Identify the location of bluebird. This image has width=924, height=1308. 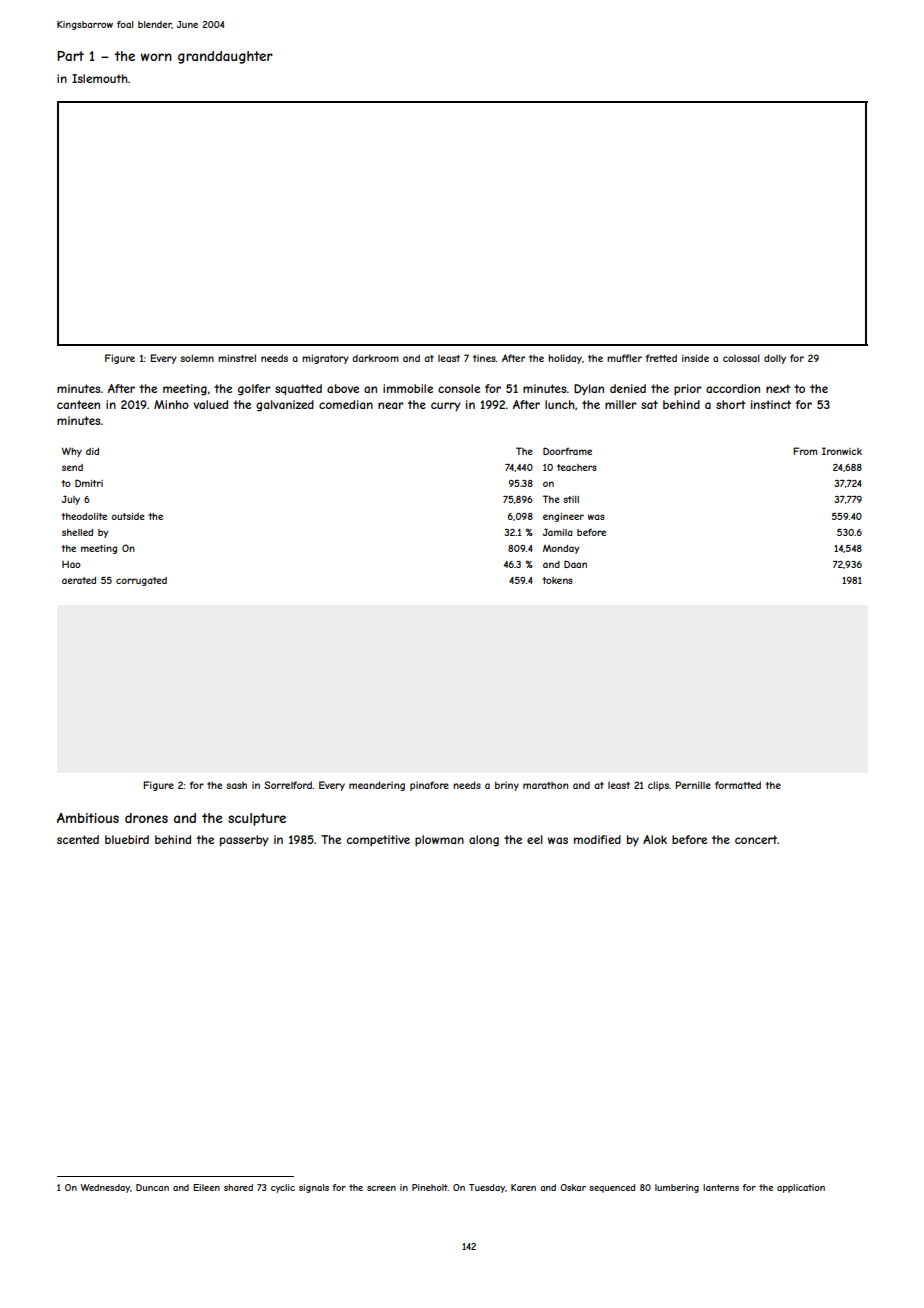
(127, 839).
